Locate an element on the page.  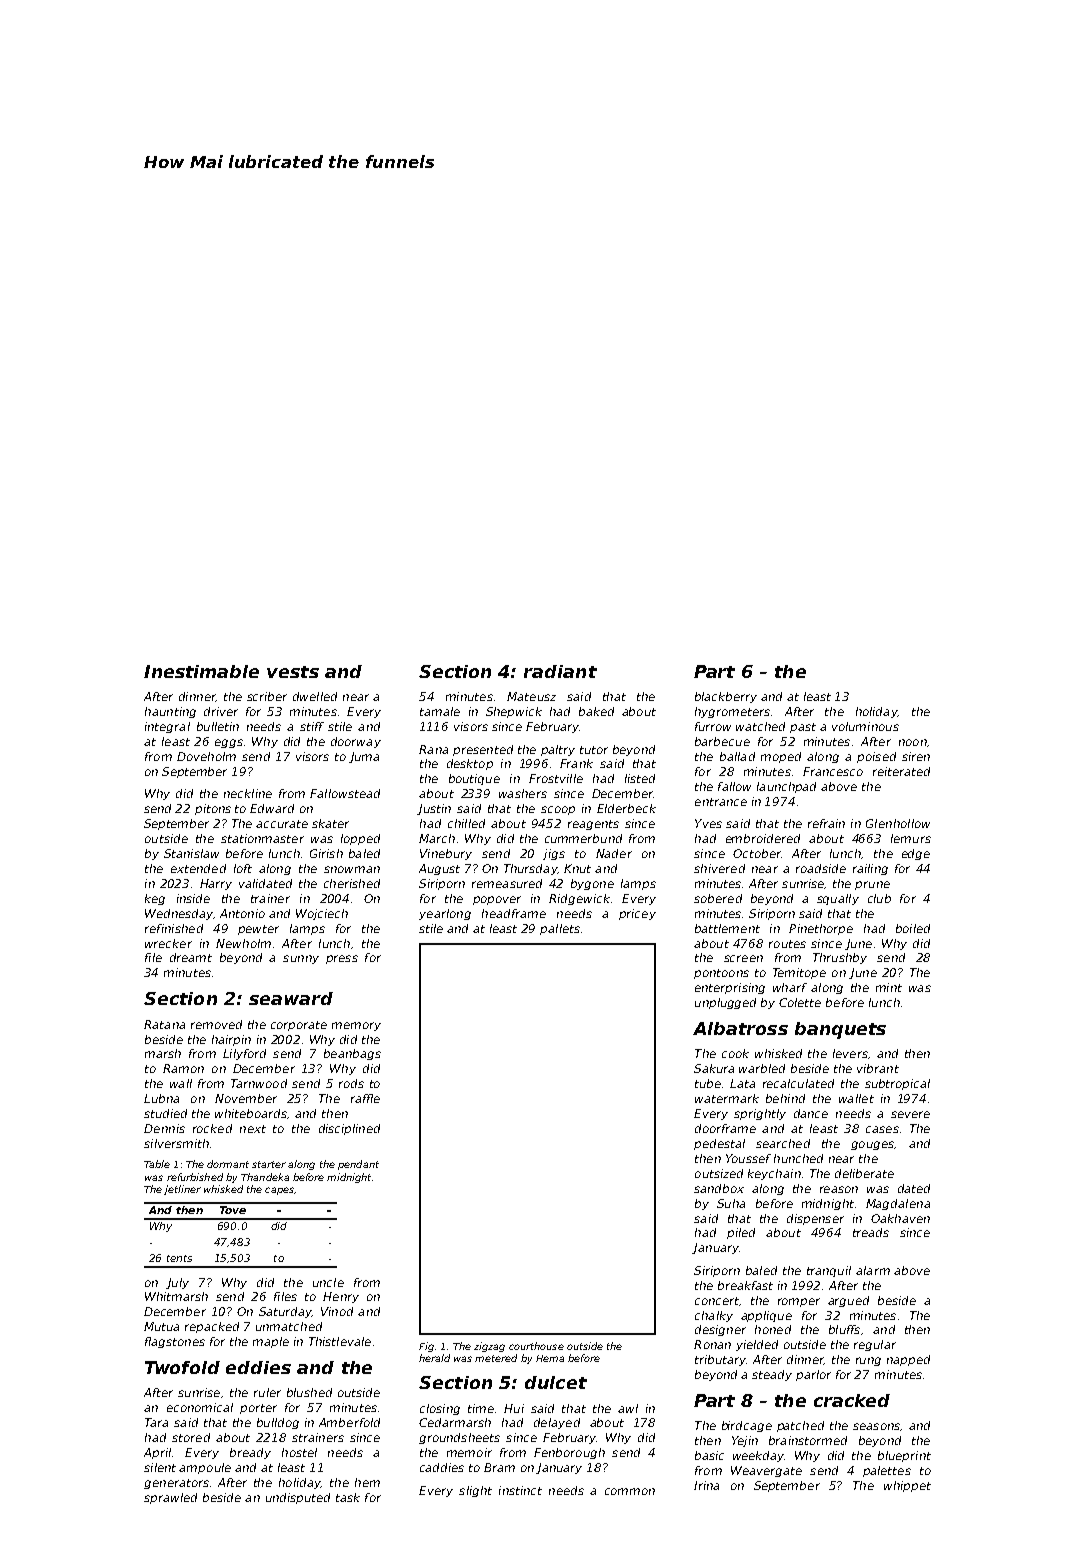
noon is located at coordinates (913, 742).
